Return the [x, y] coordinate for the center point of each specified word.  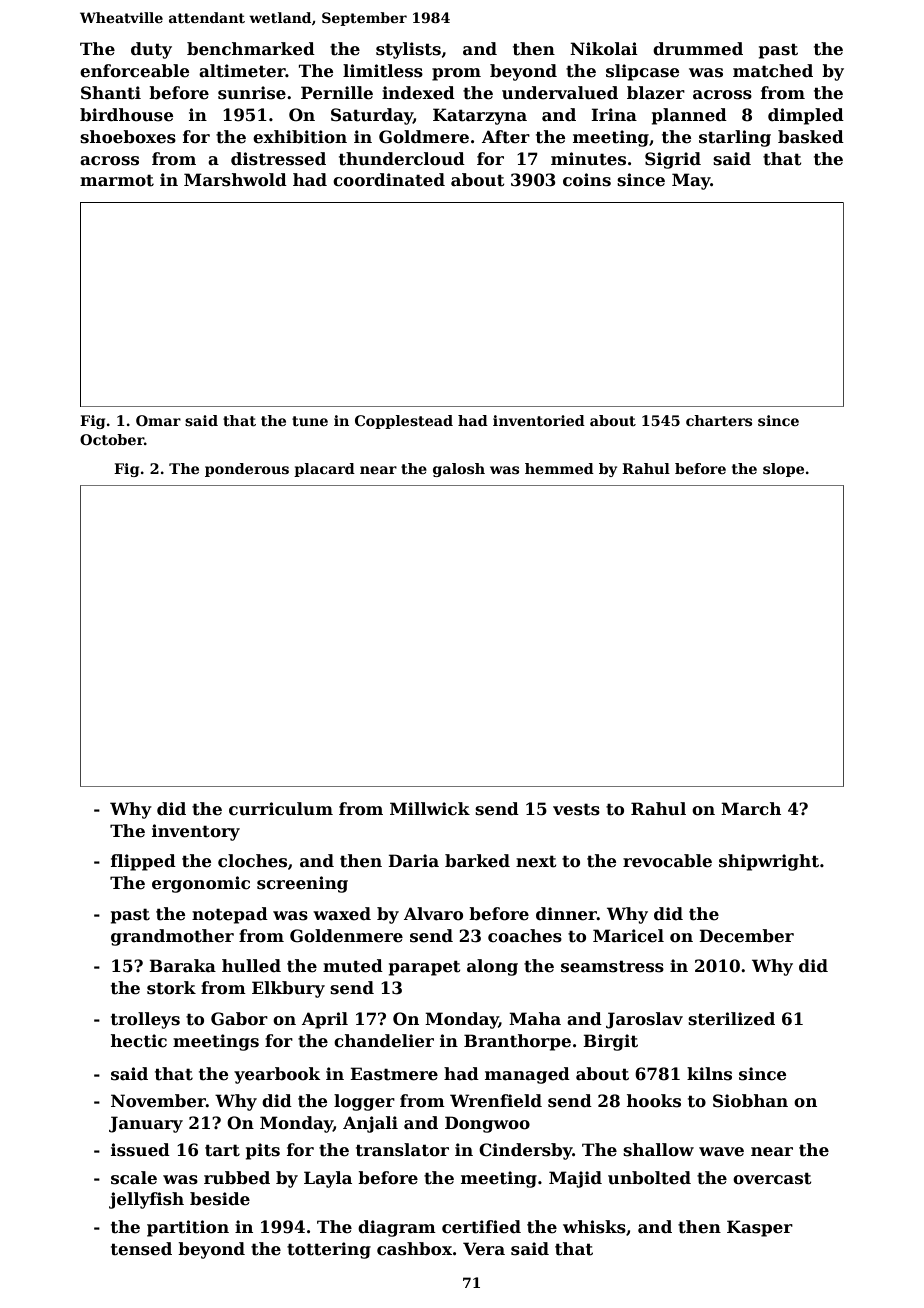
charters [719, 420]
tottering [329, 1250]
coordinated [389, 180]
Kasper [760, 1228]
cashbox [414, 1249]
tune [310, 421]
